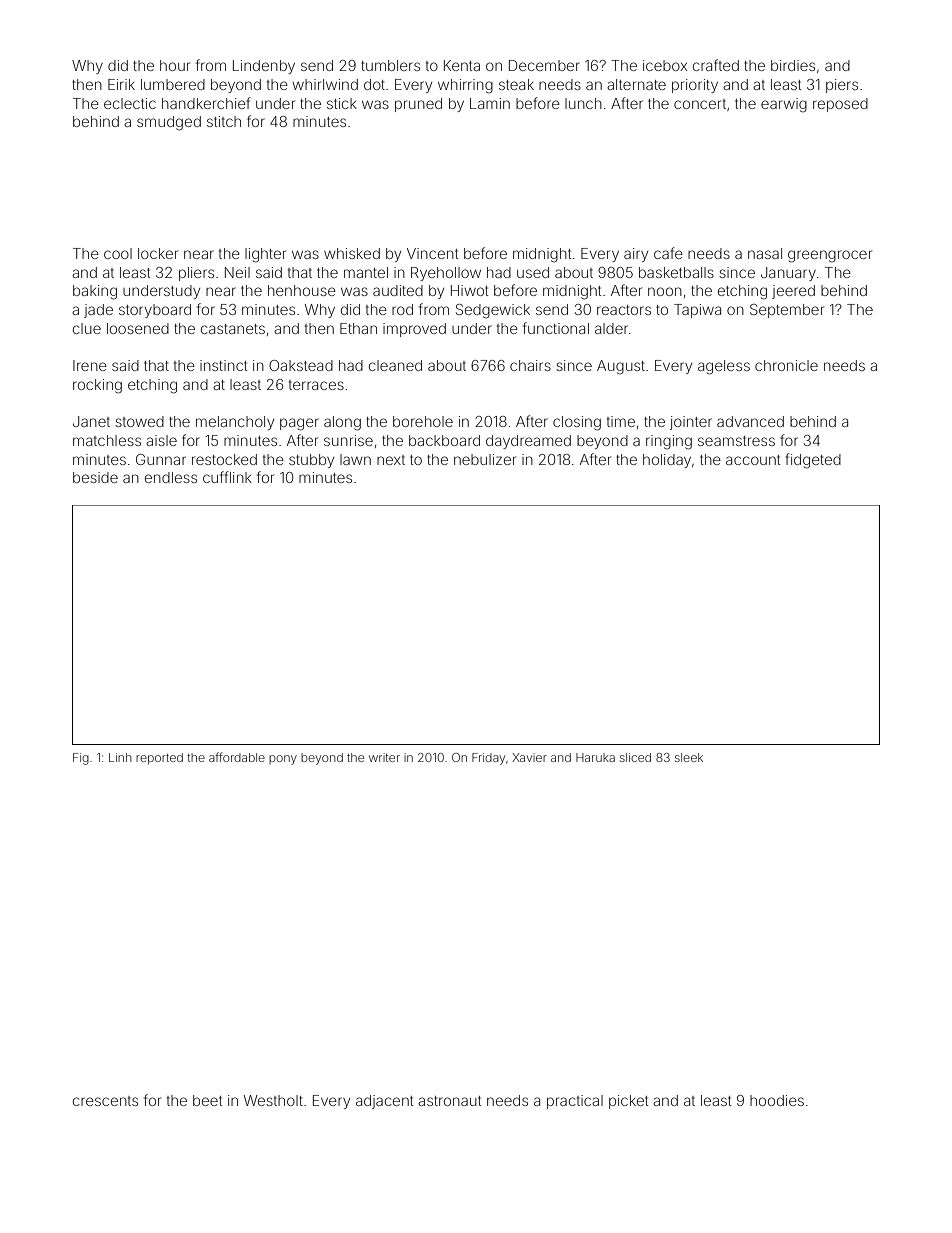 This screenshot has height=1233, width=952. Describe the element at coordinates (488, 759) in the screenshot. I see `Friday` at that location.
